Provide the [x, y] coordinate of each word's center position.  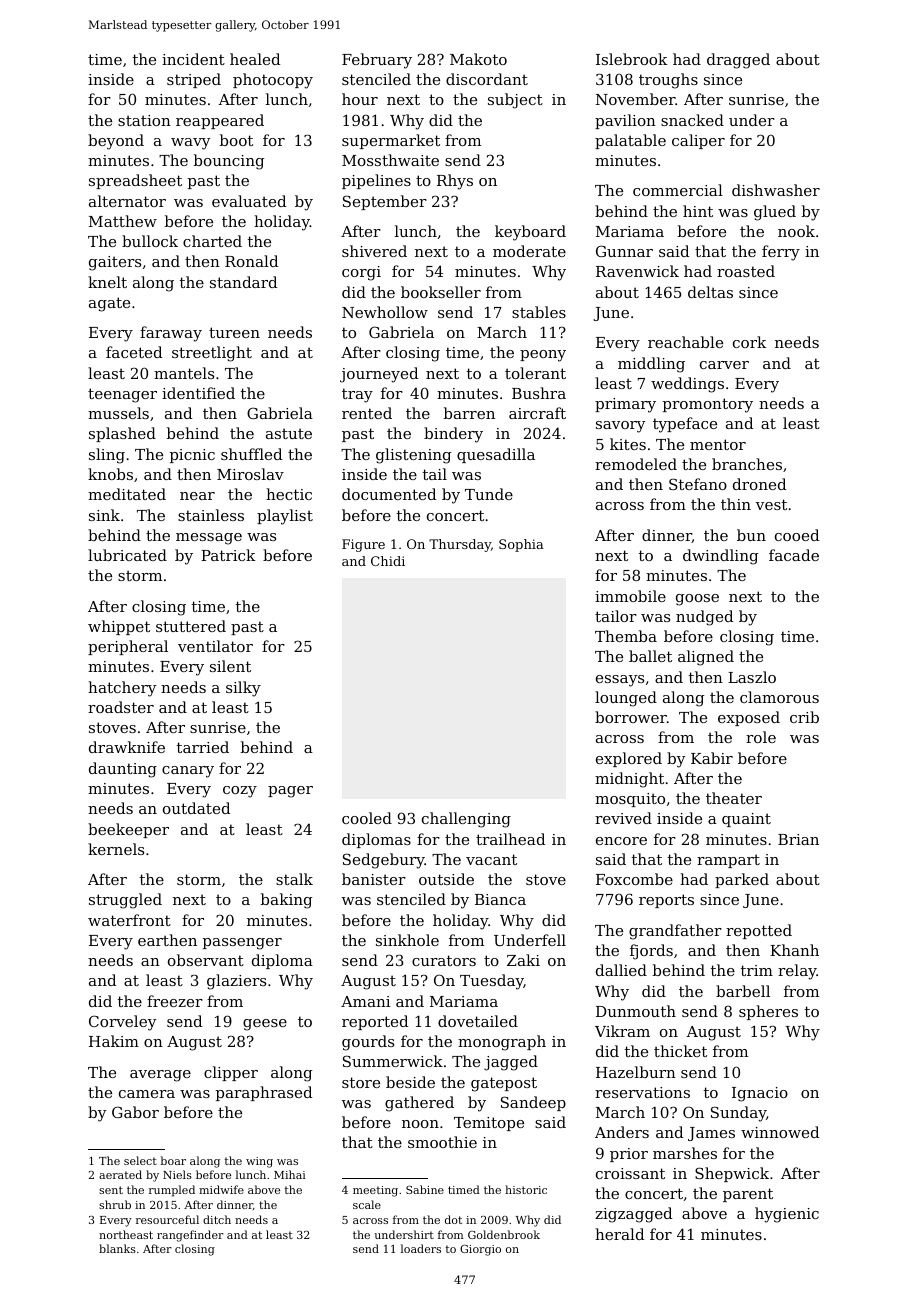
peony [543, 356]
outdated [196, 808]
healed [255, 59]
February [377, 61]
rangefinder [190, 1236]
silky [243, 689]
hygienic [787, 1215]
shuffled [251, 454]
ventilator [215, 646]
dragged [738, 61]
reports [666, 901]
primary [625, 405]
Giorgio [480, 1250]
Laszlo [752, 677]
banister [374, 879]
